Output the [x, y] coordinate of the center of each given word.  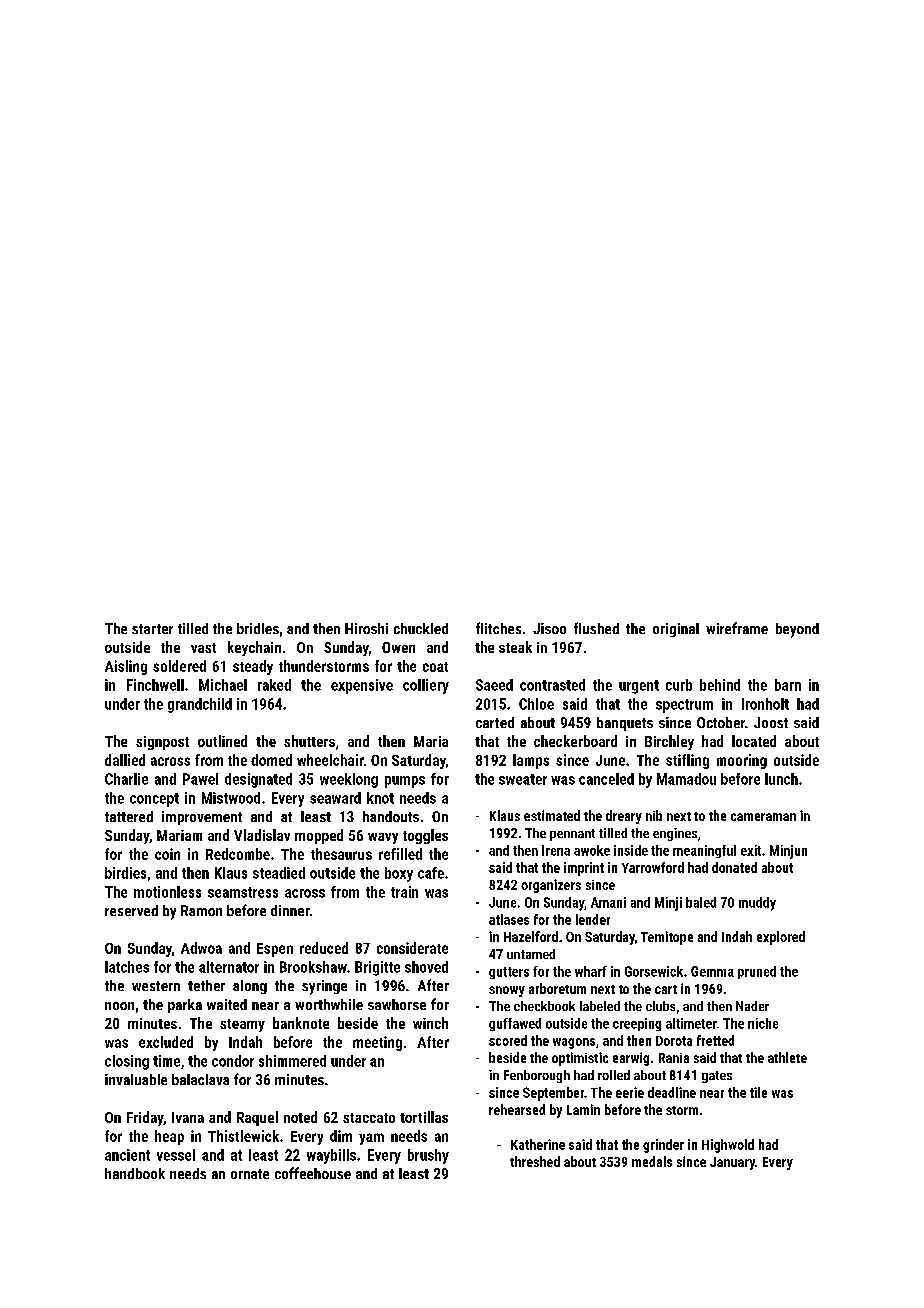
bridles [258, 628]
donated [734, 867]
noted [300, 1117]
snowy [507, 991]
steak [515, 647]
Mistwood [231, 798]
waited [227, 1004]
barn [788, 685]
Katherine [538, 1144]
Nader [752, 1006]
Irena [556, 850]
